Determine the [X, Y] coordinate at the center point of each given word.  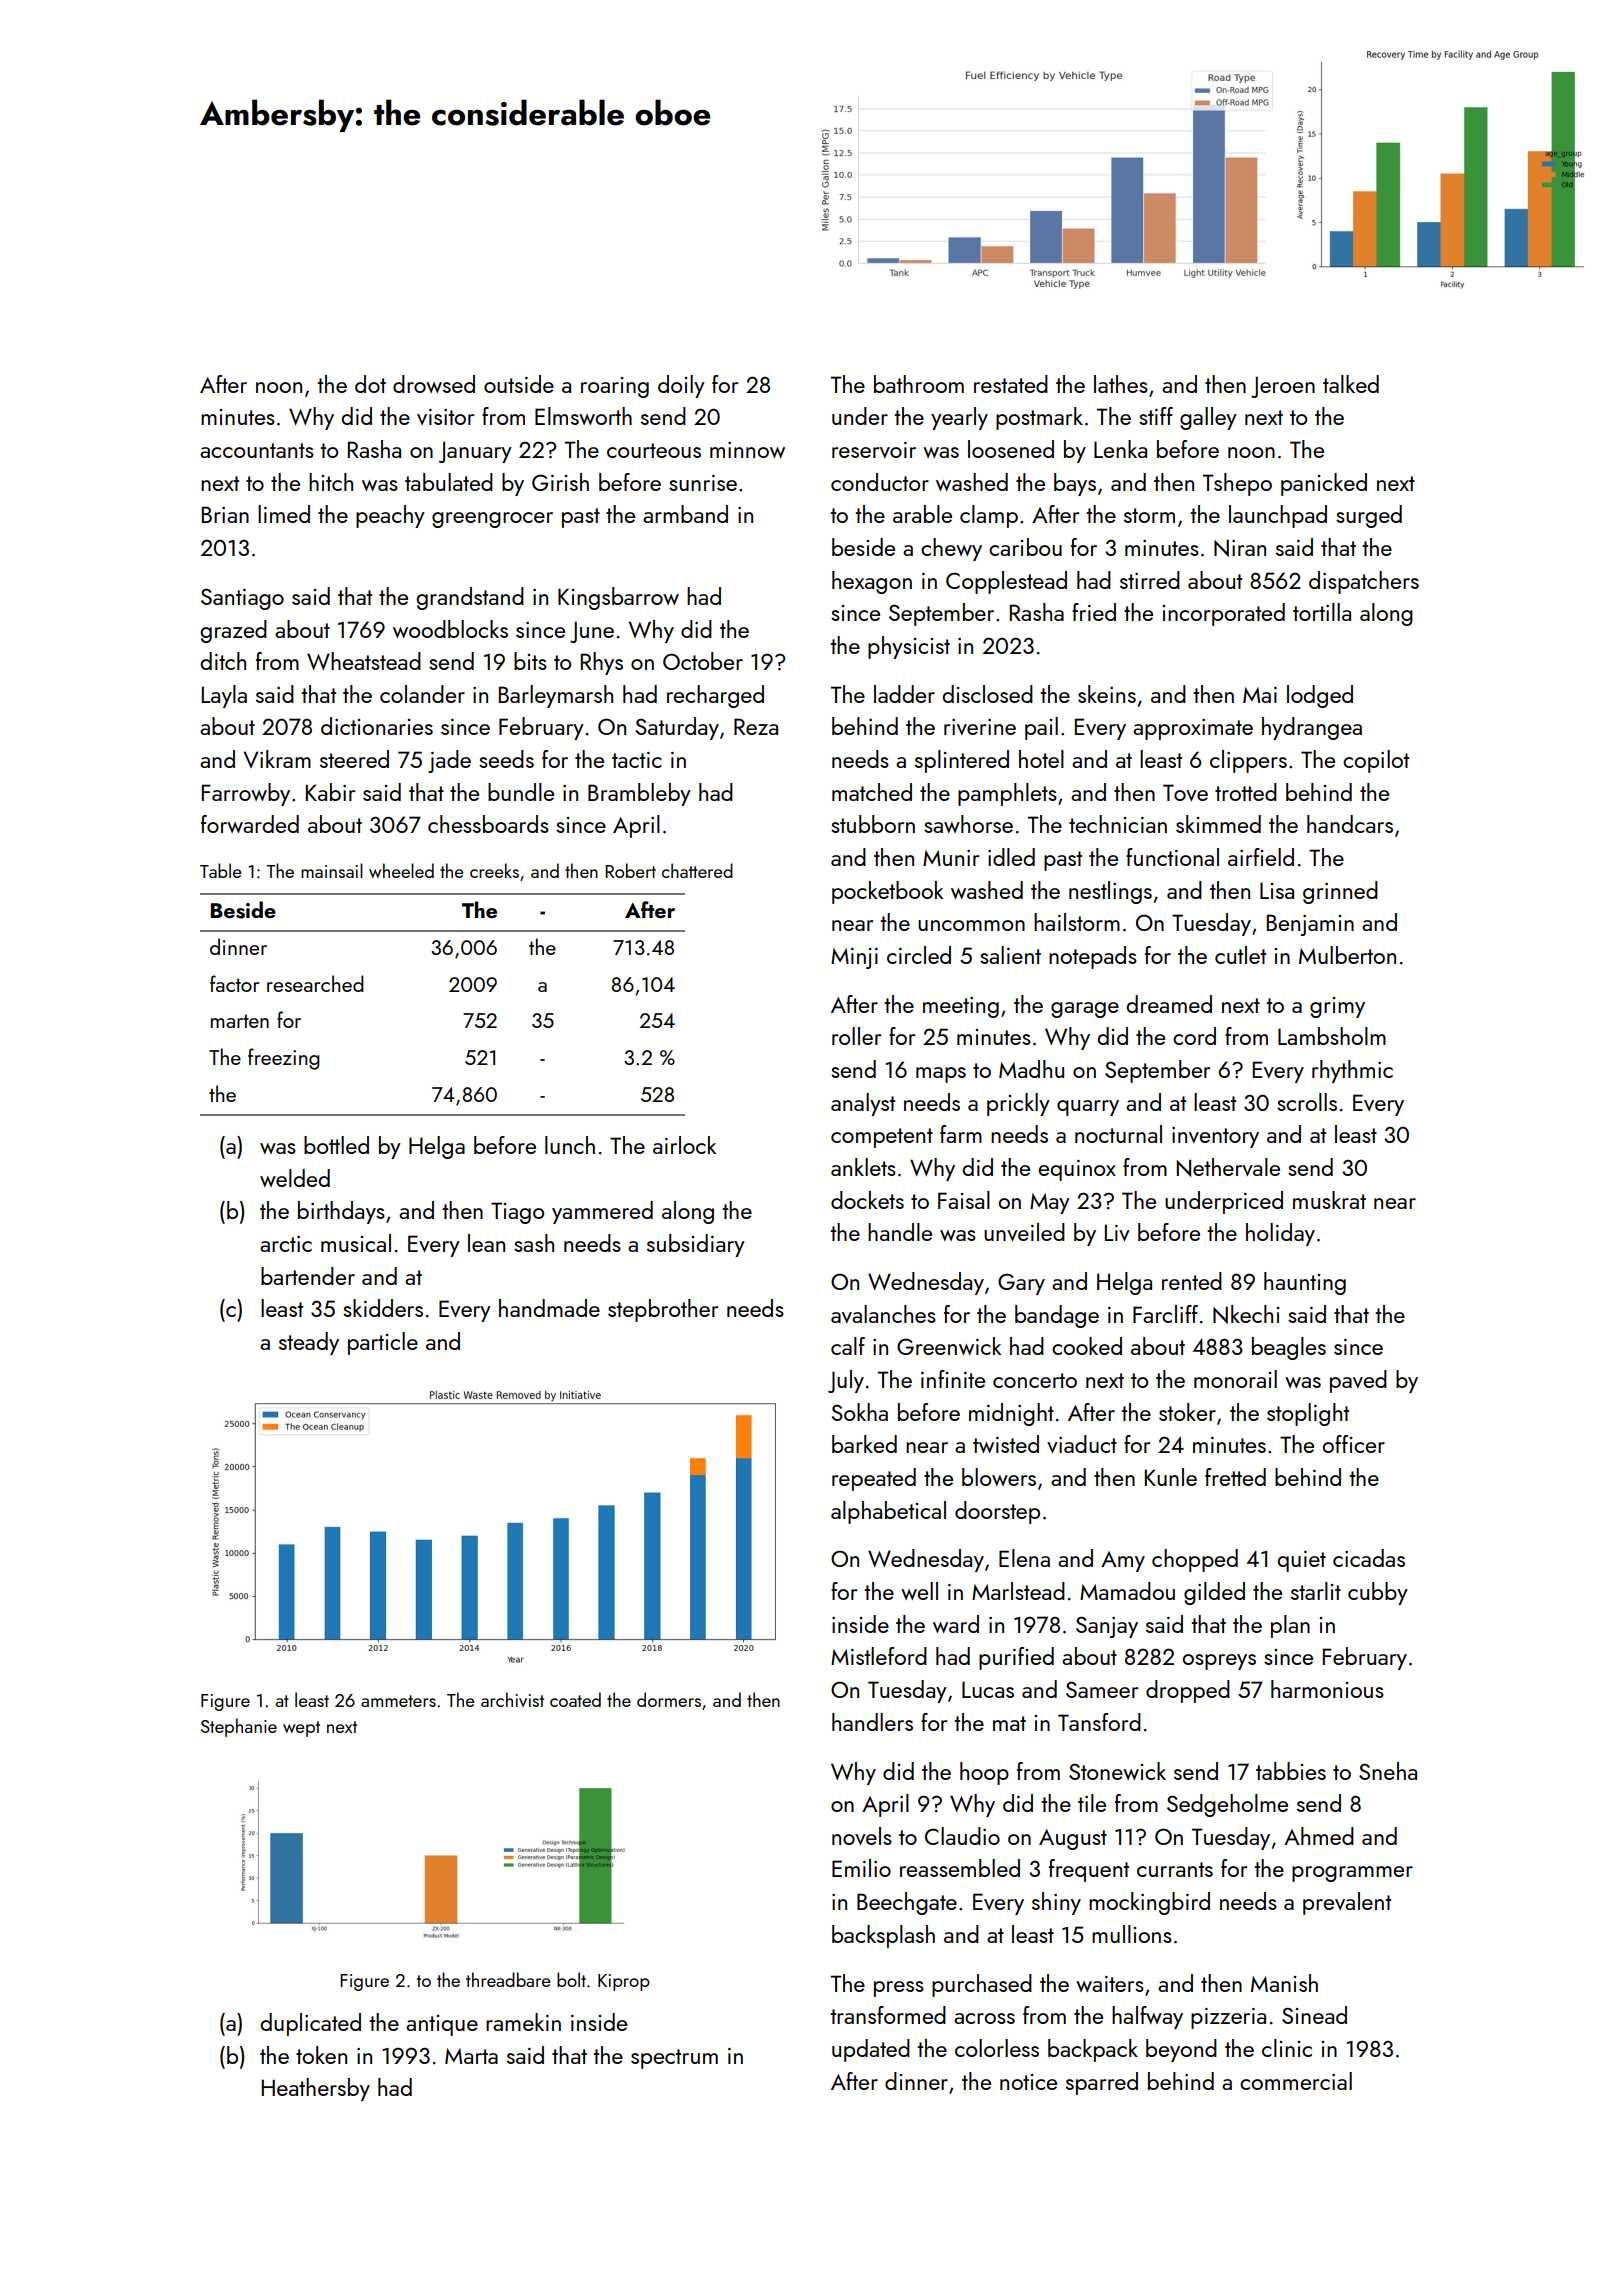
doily [681, 386]
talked [1351, 384]
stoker [1187, 1412]
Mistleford [879, 1656]
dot [370, 384]
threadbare [508, 1979]
